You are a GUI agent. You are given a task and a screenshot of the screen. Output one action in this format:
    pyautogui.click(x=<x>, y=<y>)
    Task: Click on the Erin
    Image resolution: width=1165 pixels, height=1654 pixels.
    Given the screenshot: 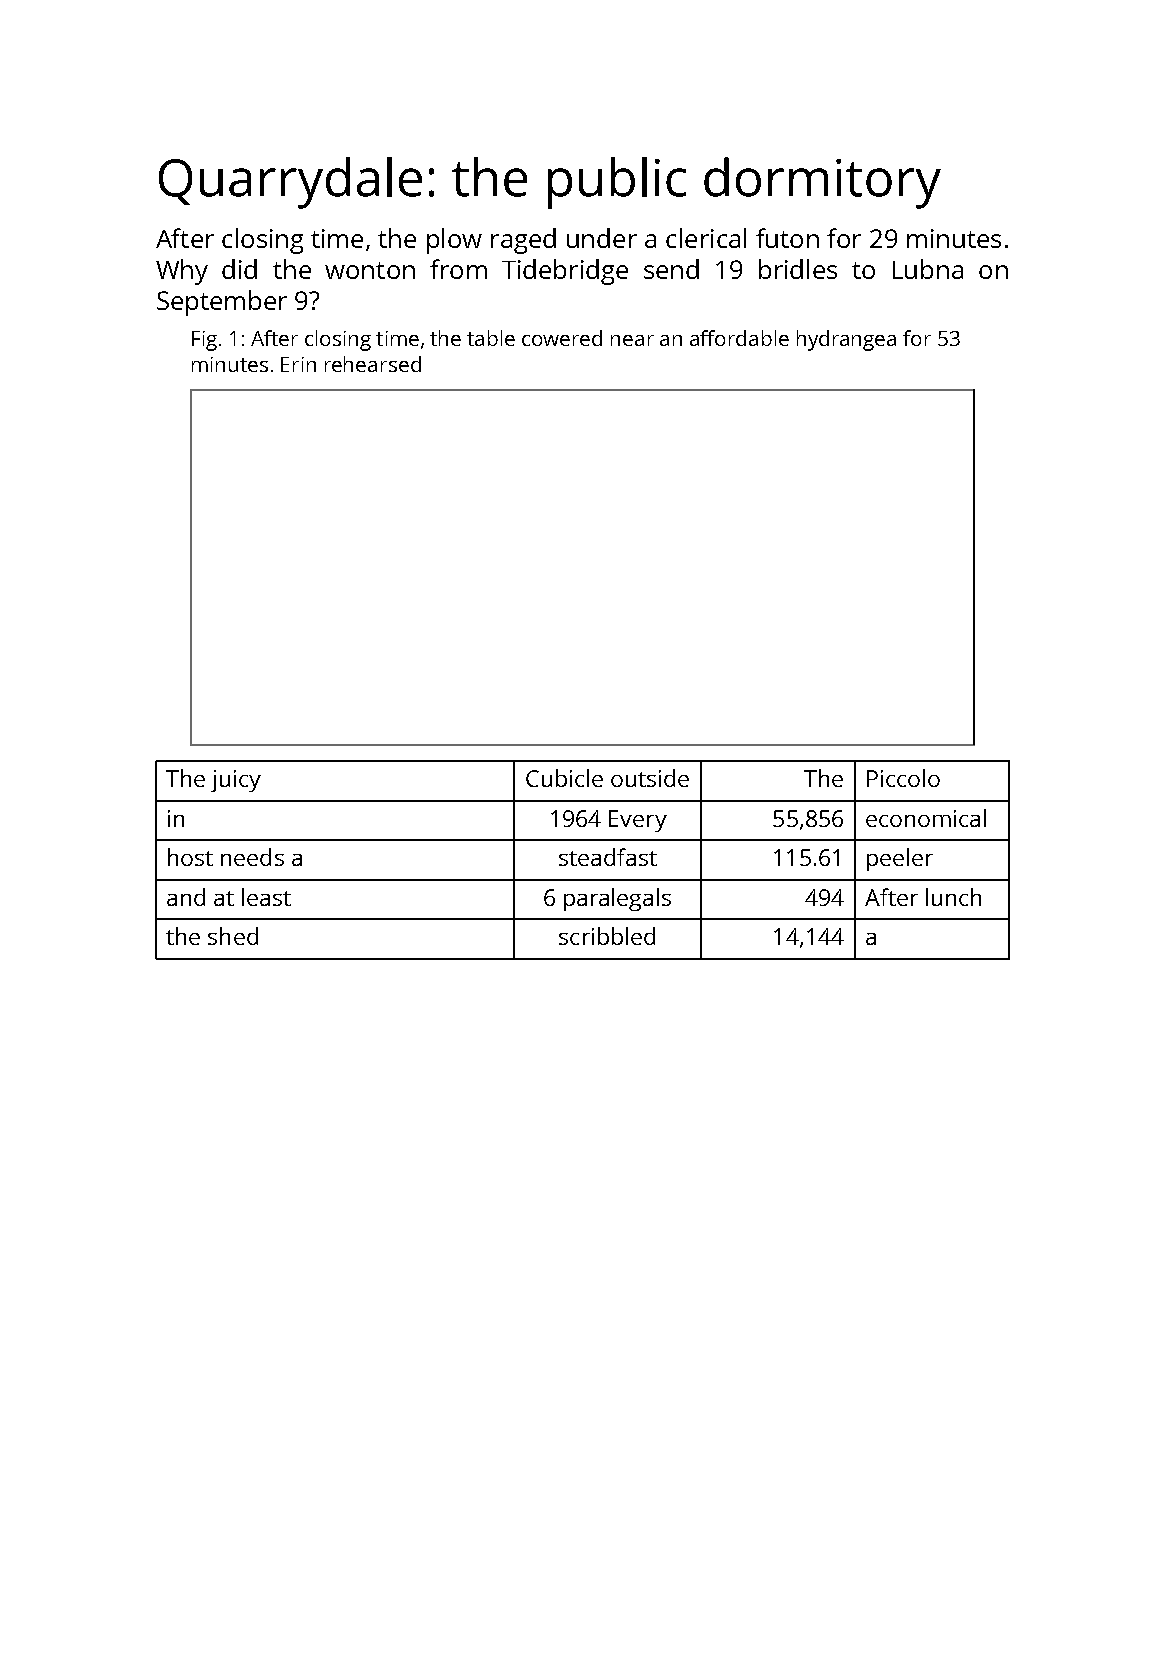 What is the action you would take?
    pyautogui.click(x=298, y=364)
